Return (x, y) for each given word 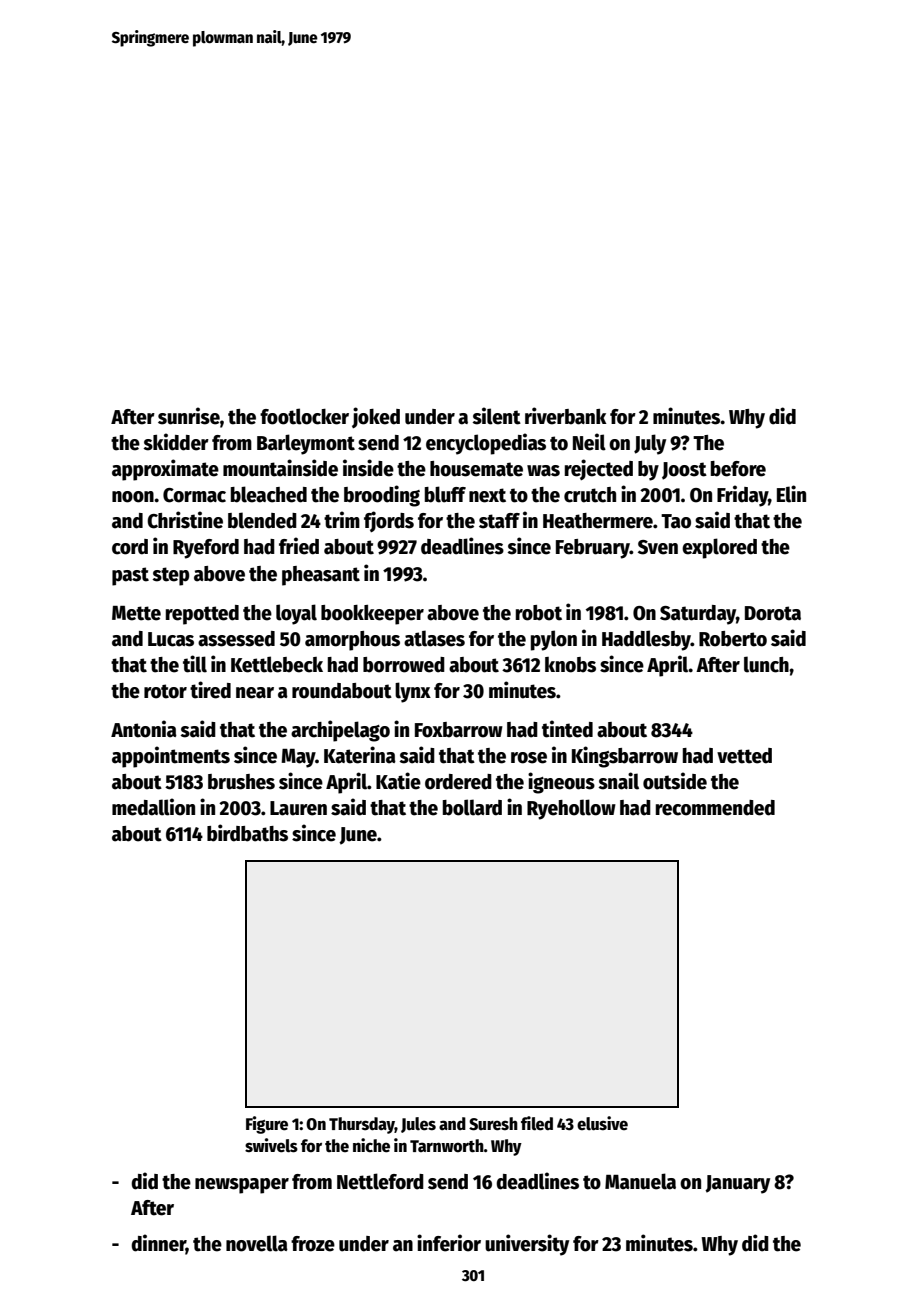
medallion (153, 807)
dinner (158, 1244)
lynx (413, 692)
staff (499, 521)
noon (133, 497)
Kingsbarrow (625, 757)
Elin (791, 494)
